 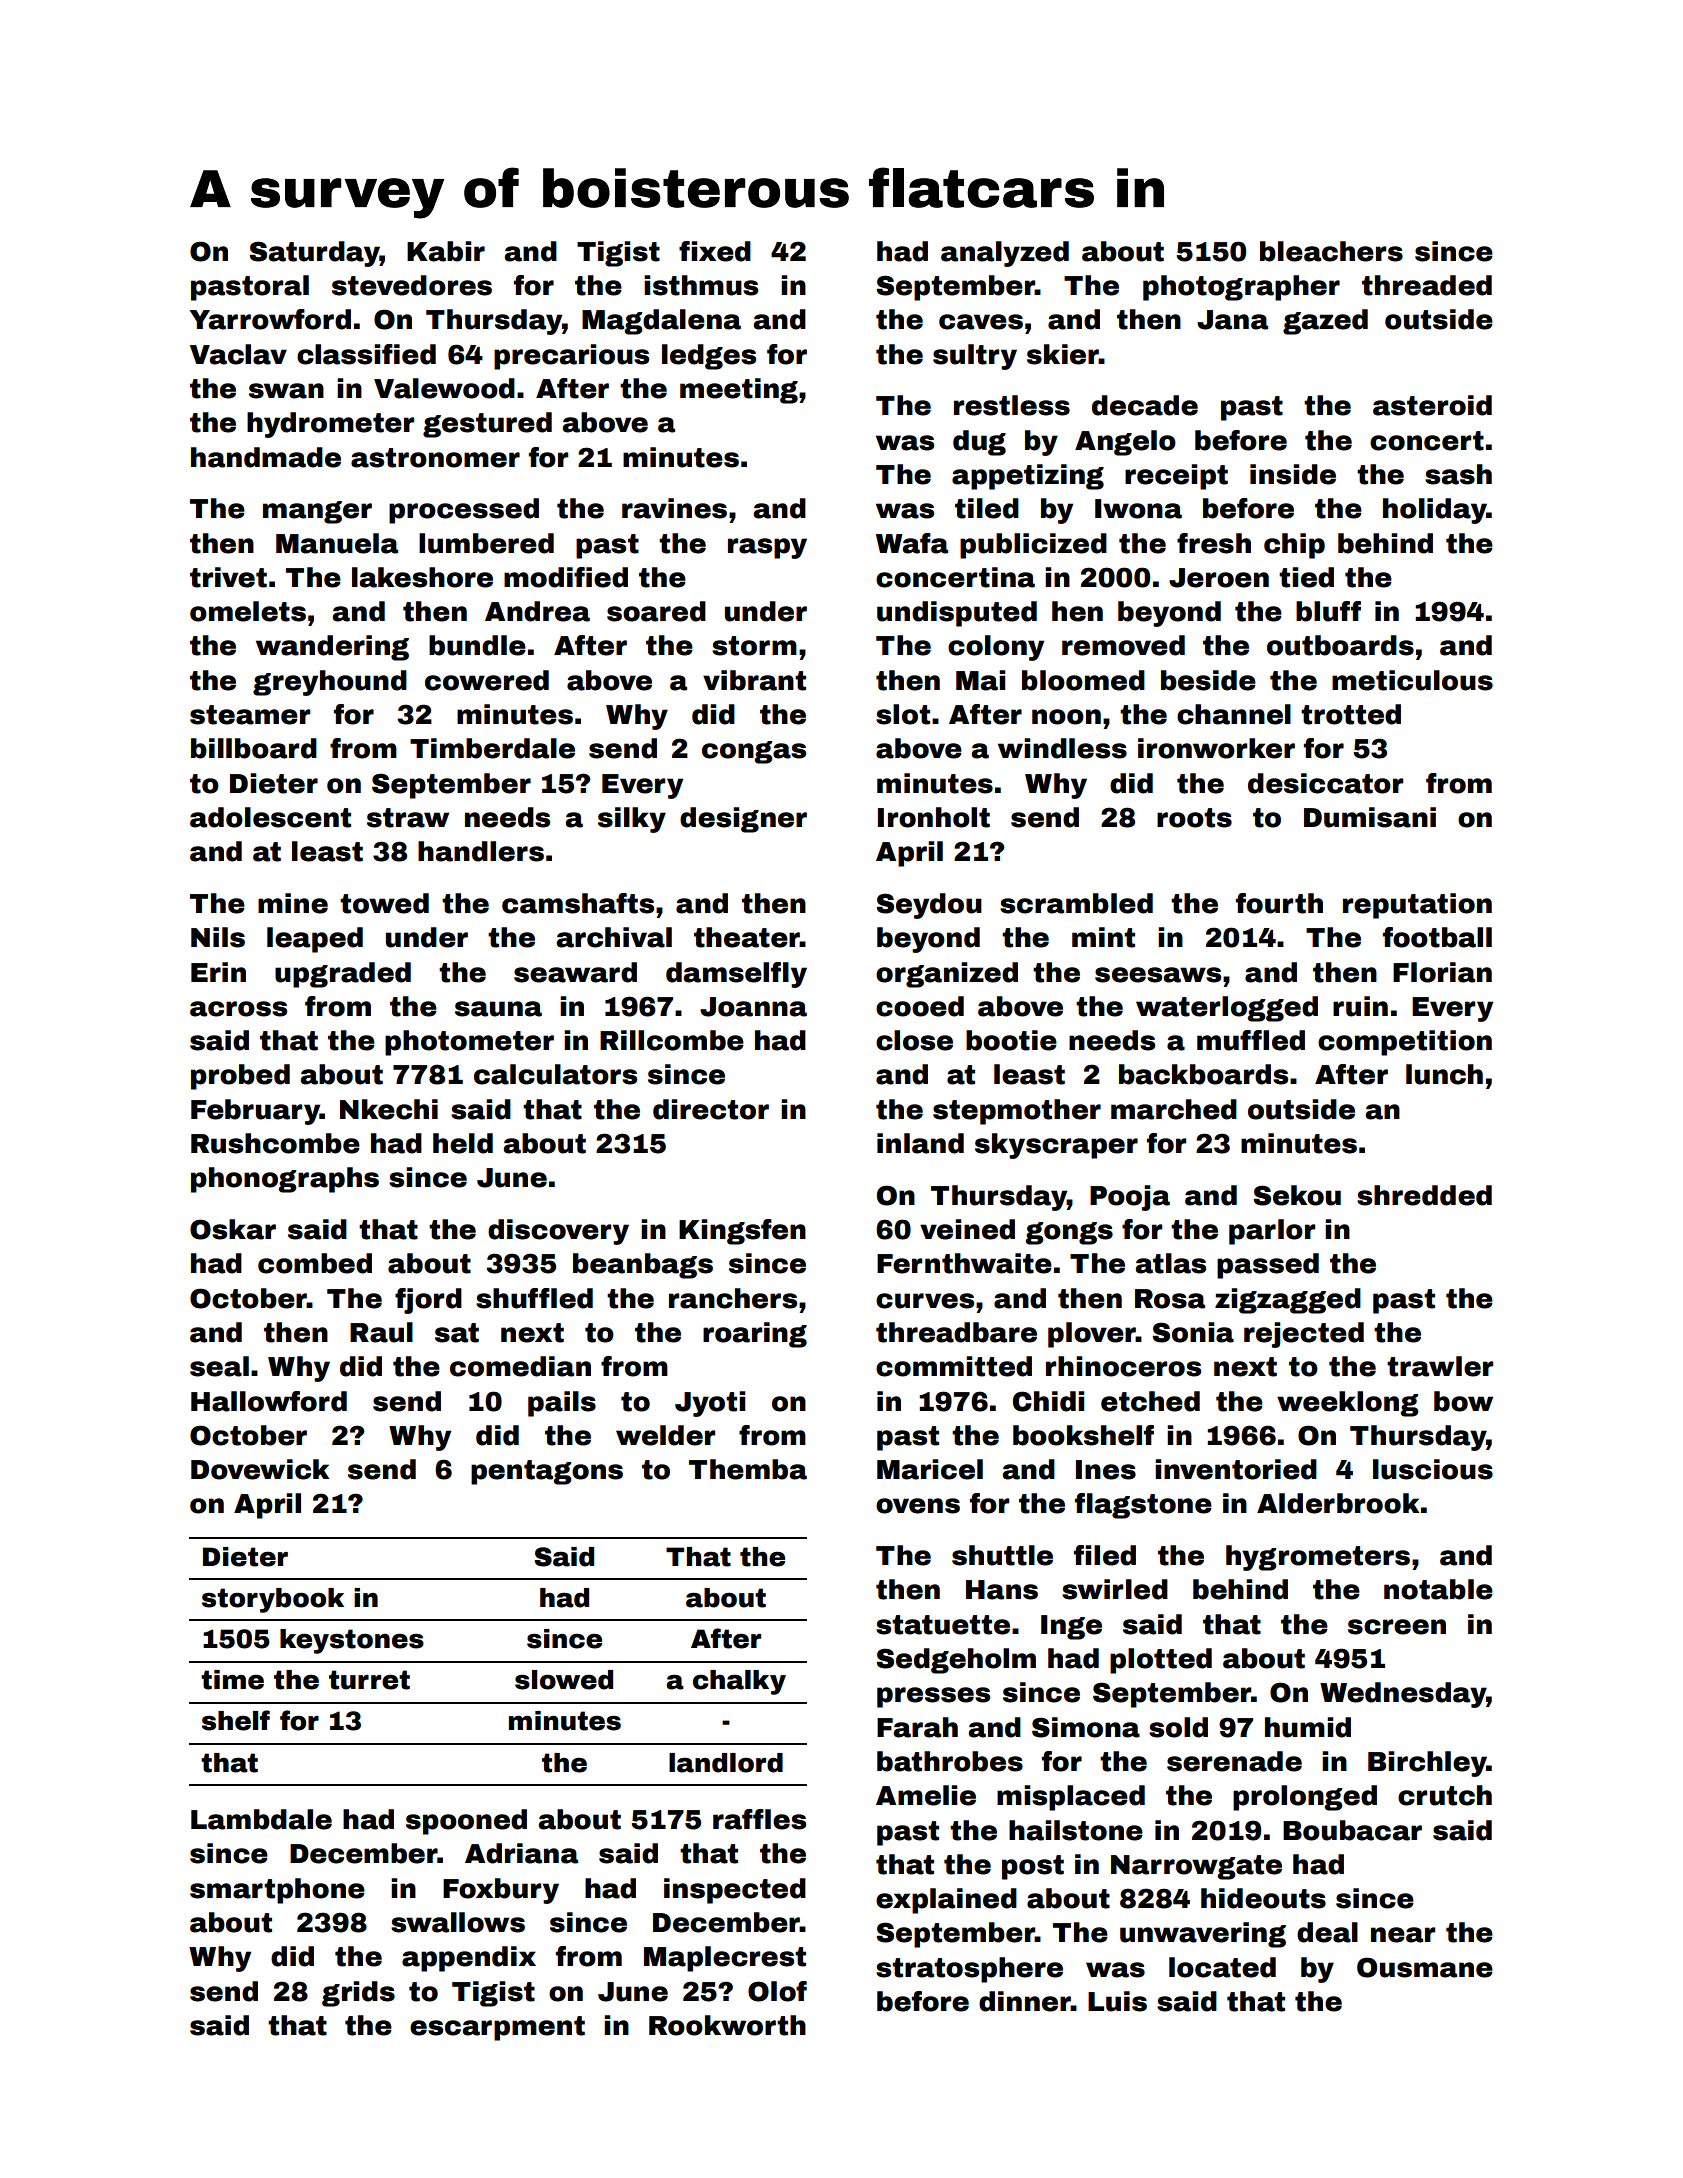 I want to click on billboard, so click(x=254, y=748).
